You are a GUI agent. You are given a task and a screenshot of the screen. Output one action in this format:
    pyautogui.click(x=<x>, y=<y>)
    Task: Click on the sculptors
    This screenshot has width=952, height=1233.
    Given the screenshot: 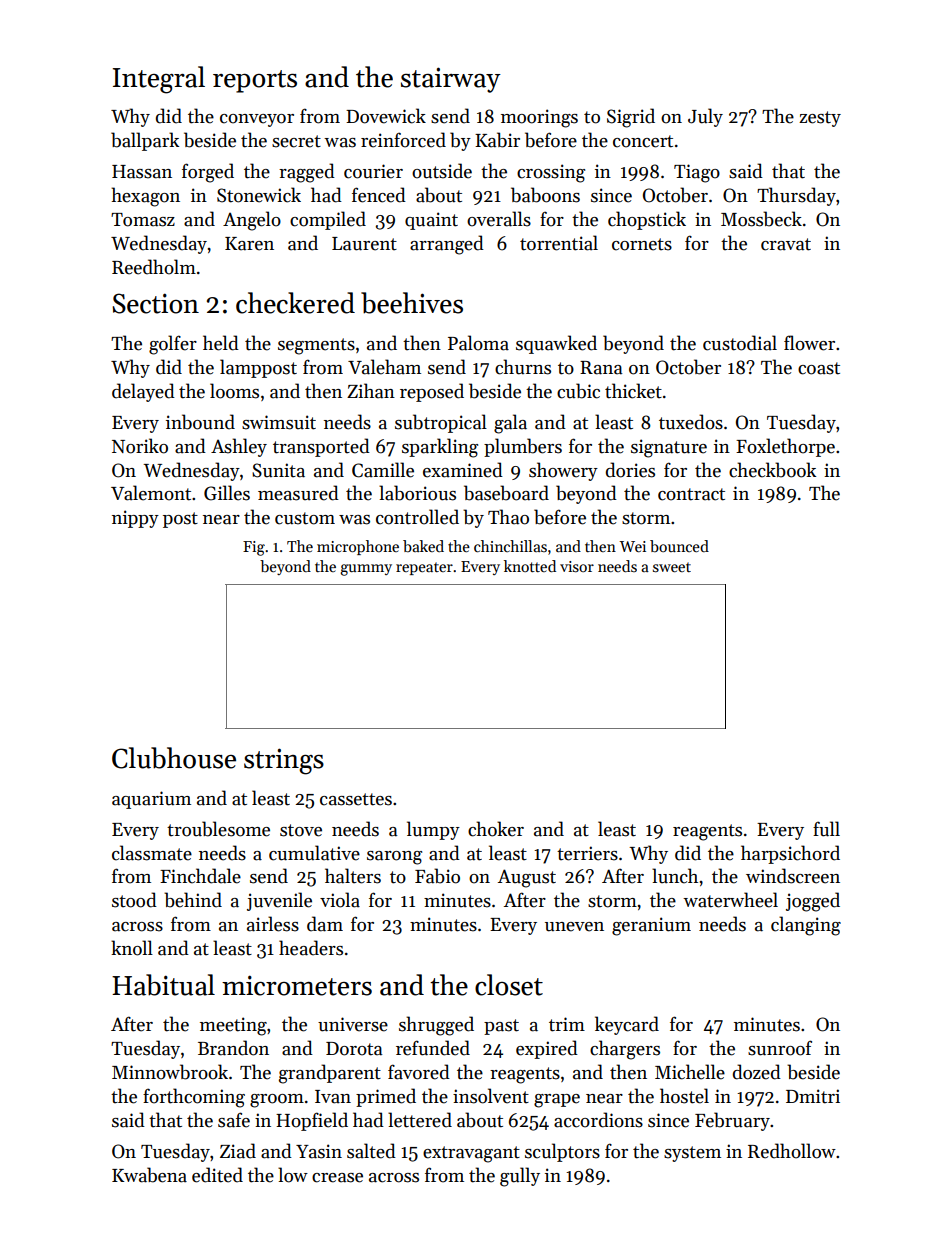 What is the action you would take?
    pyautogui.click(x=562, y=1152)
